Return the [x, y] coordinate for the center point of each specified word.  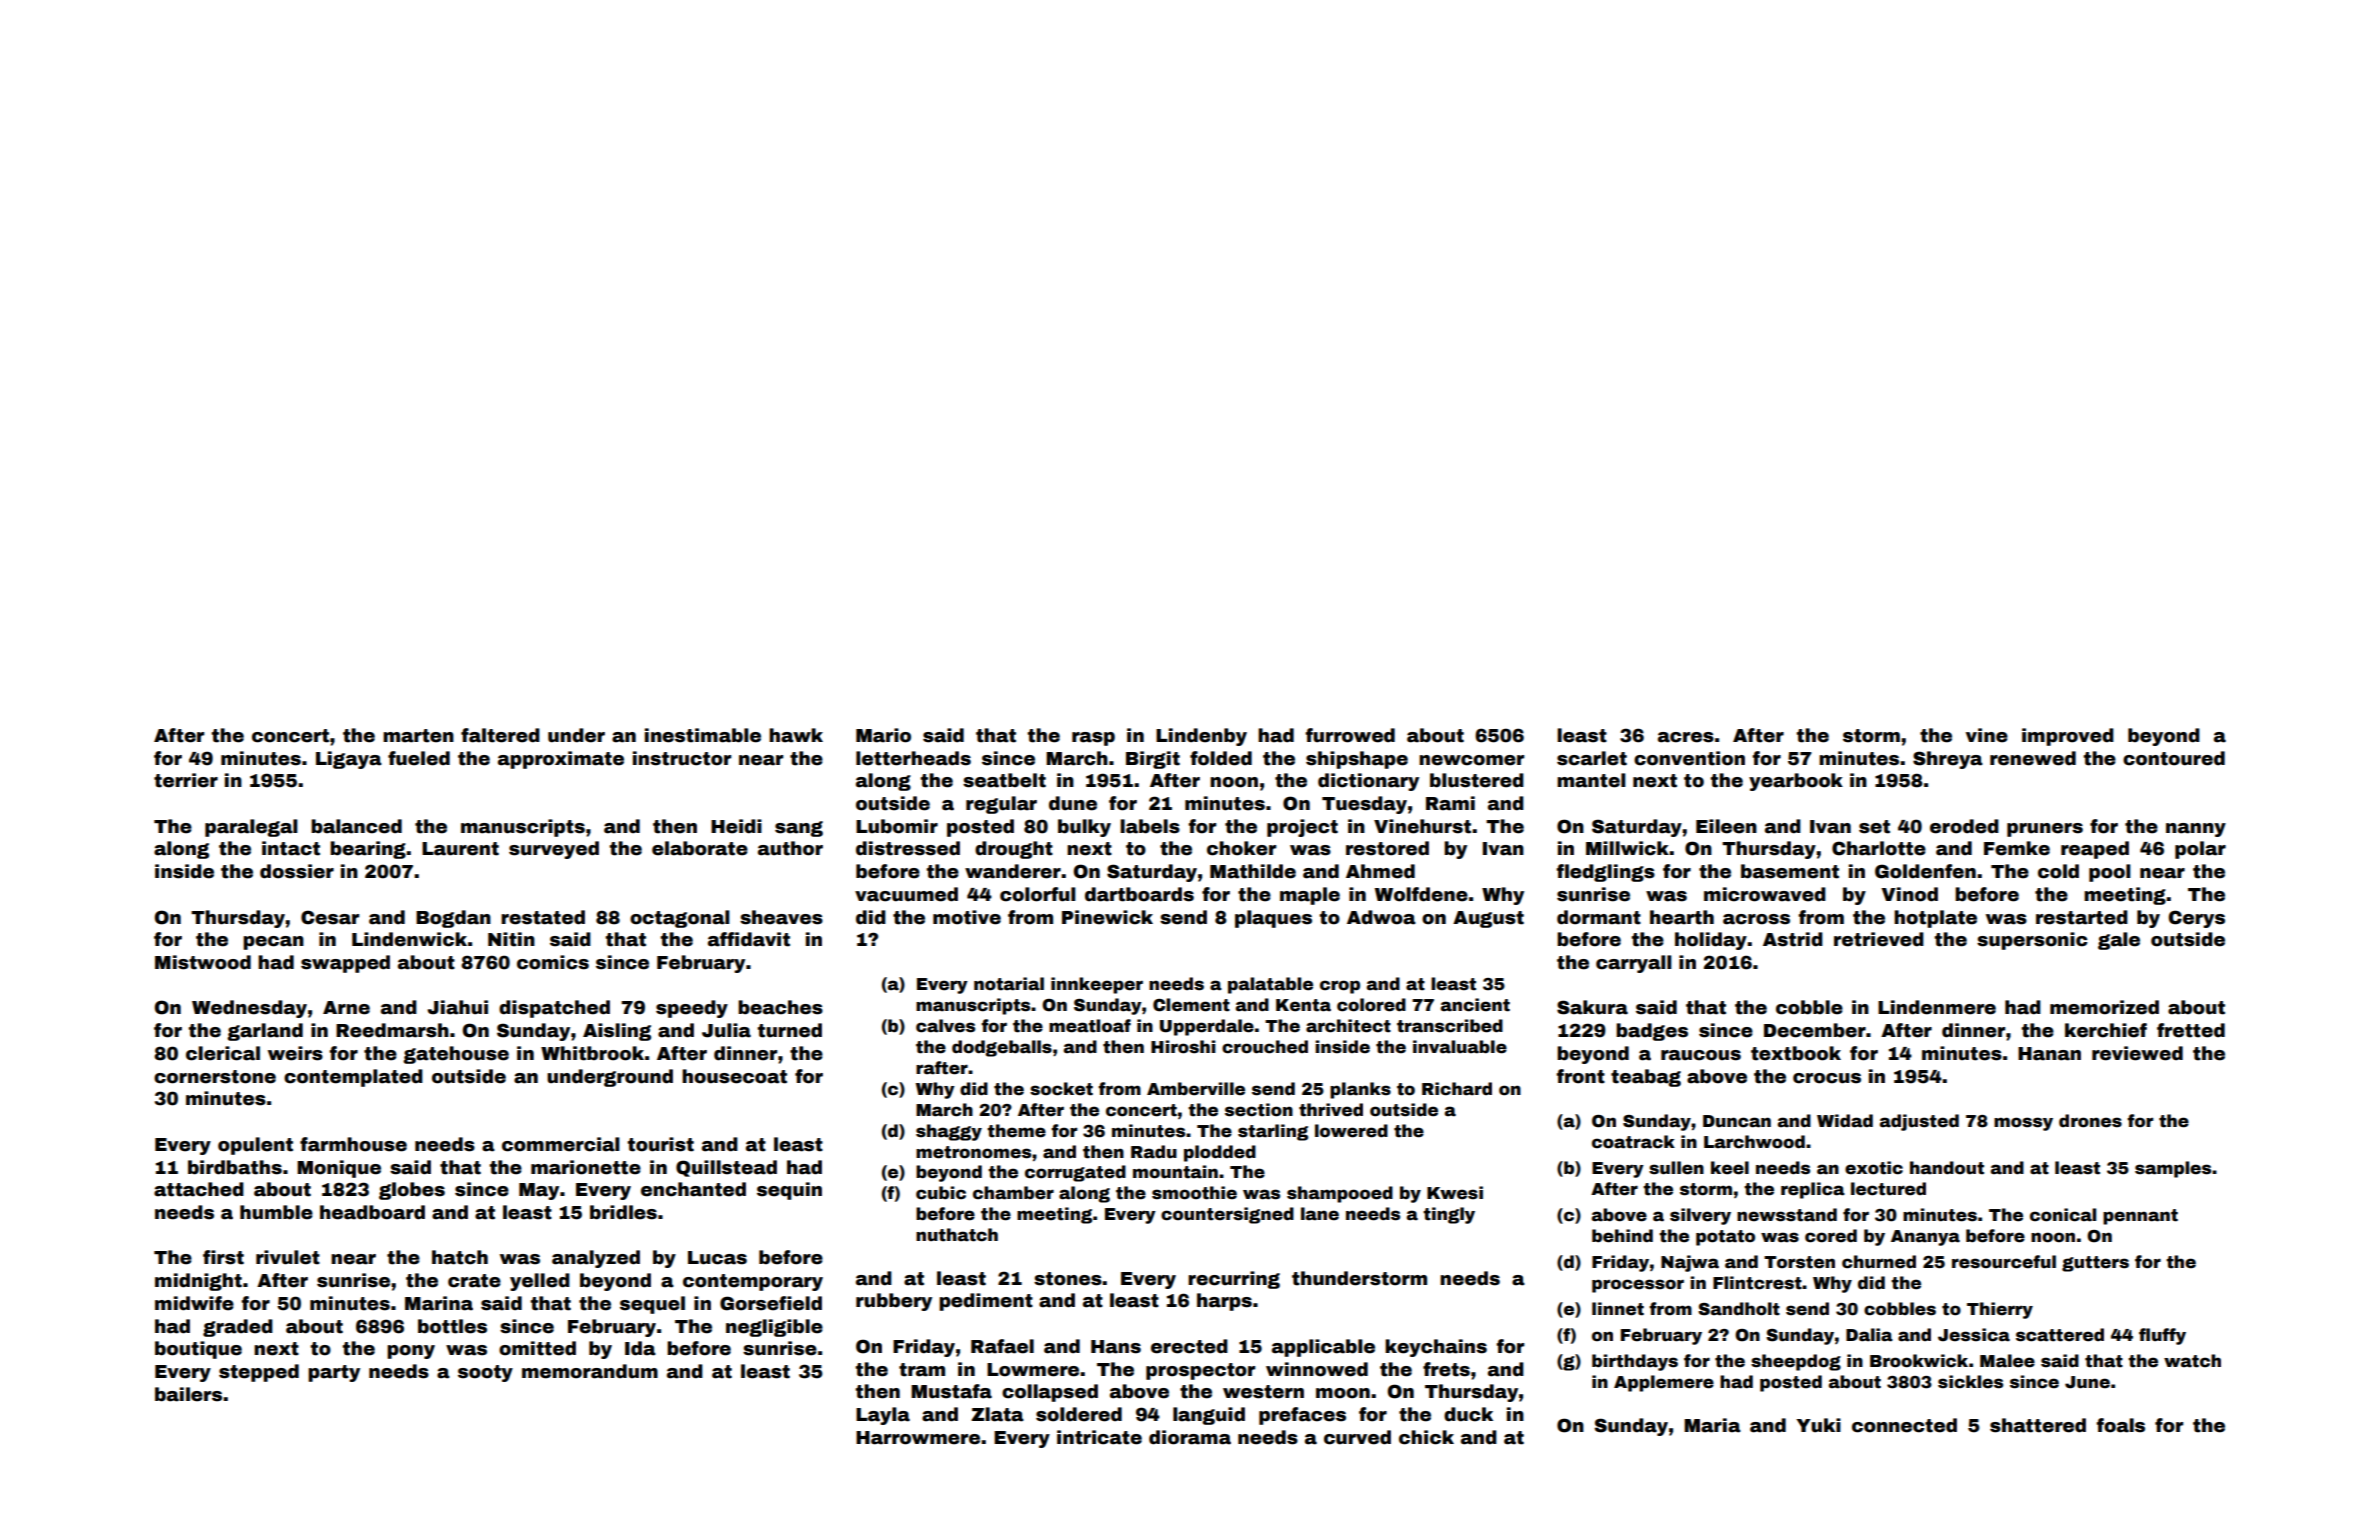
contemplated [353, 1078]
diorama [1190, 1437]
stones [1068, 1279]
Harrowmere [918, 1438]
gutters [2095, 1264]
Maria [1712, 1425]
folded [1221, 758]
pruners [2045, 830]
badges [1652, 1032]
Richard [1457, 1089]
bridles [623, 1212]
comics [553, 962]
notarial [1009, 984]
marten [418, 736]
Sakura [1592, 1007]
